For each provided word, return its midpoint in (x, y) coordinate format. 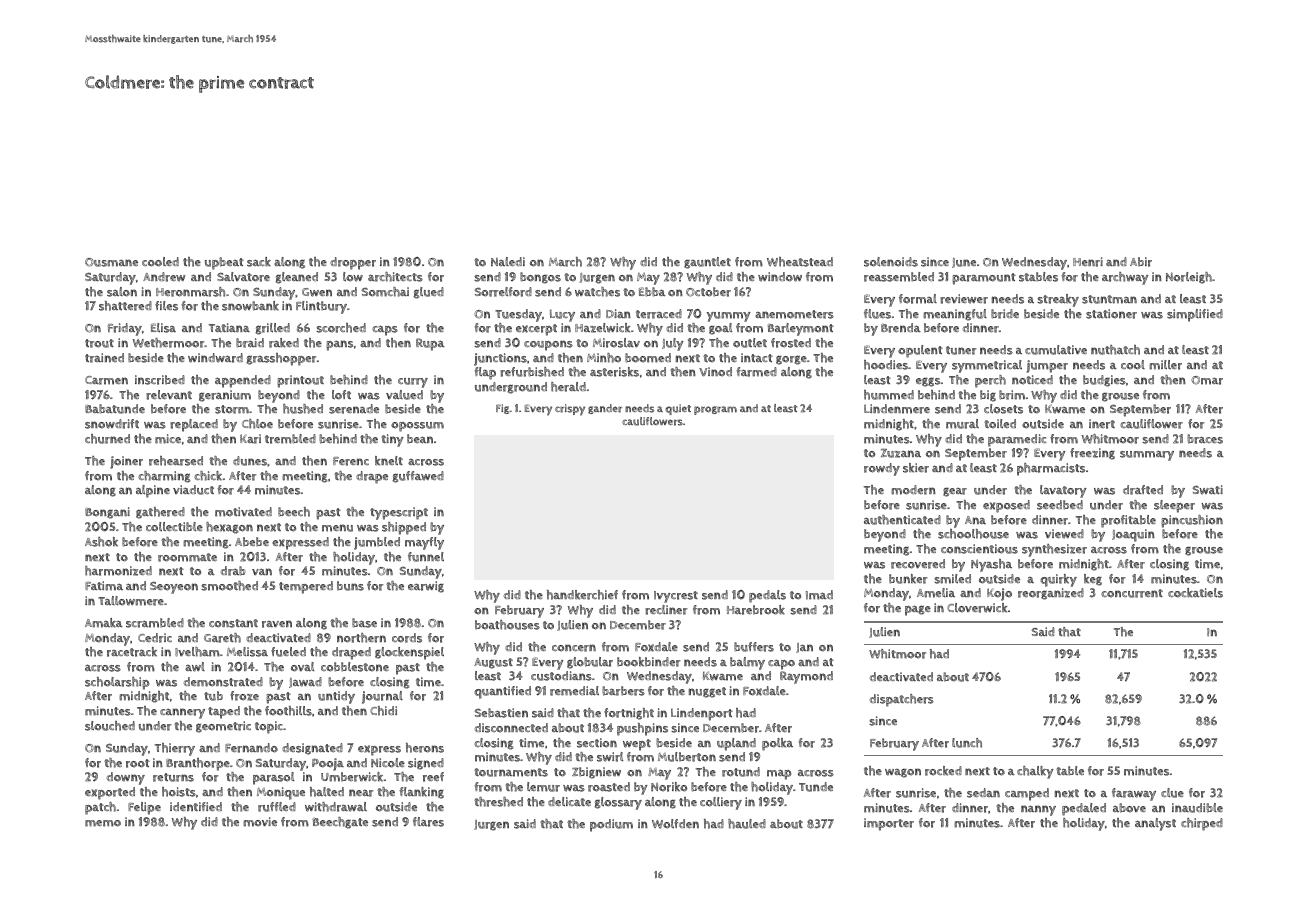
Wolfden (675, 824)
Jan (804, 648)
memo (103, 823)
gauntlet (707, 263)
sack (259, 262)
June (964, 263)
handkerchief (582, 595)
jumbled (377, 543)
